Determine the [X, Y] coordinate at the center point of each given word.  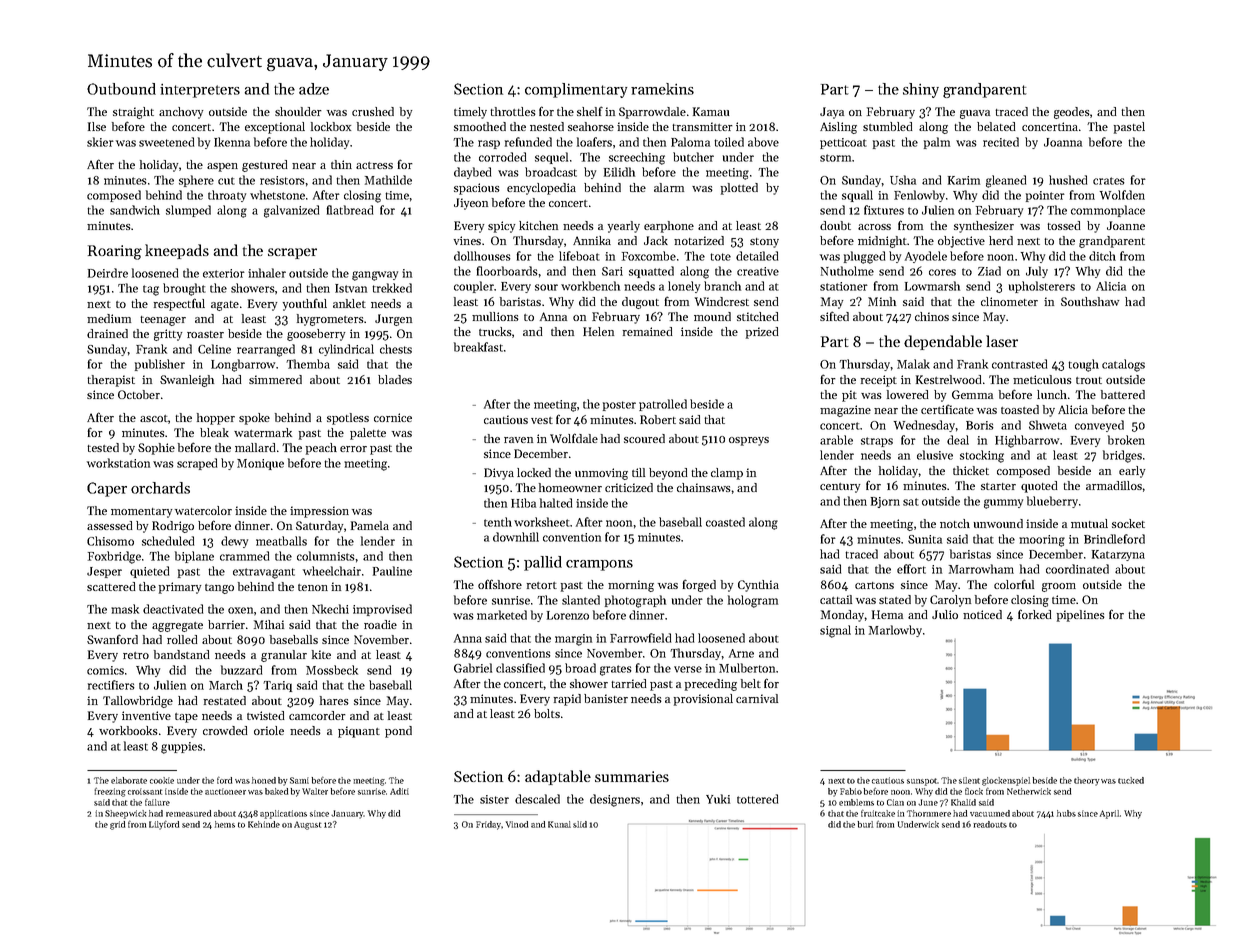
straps [877, 442]
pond [398, 732]
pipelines [1081, 616]
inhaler [267, 273]
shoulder [298, 111]
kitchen [538, 225]
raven [518, 440]
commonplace [1108, 211]
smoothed [480, 126]
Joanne [1126, 225]
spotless [348, 419]
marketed [502, 615]
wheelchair [332, 571]
